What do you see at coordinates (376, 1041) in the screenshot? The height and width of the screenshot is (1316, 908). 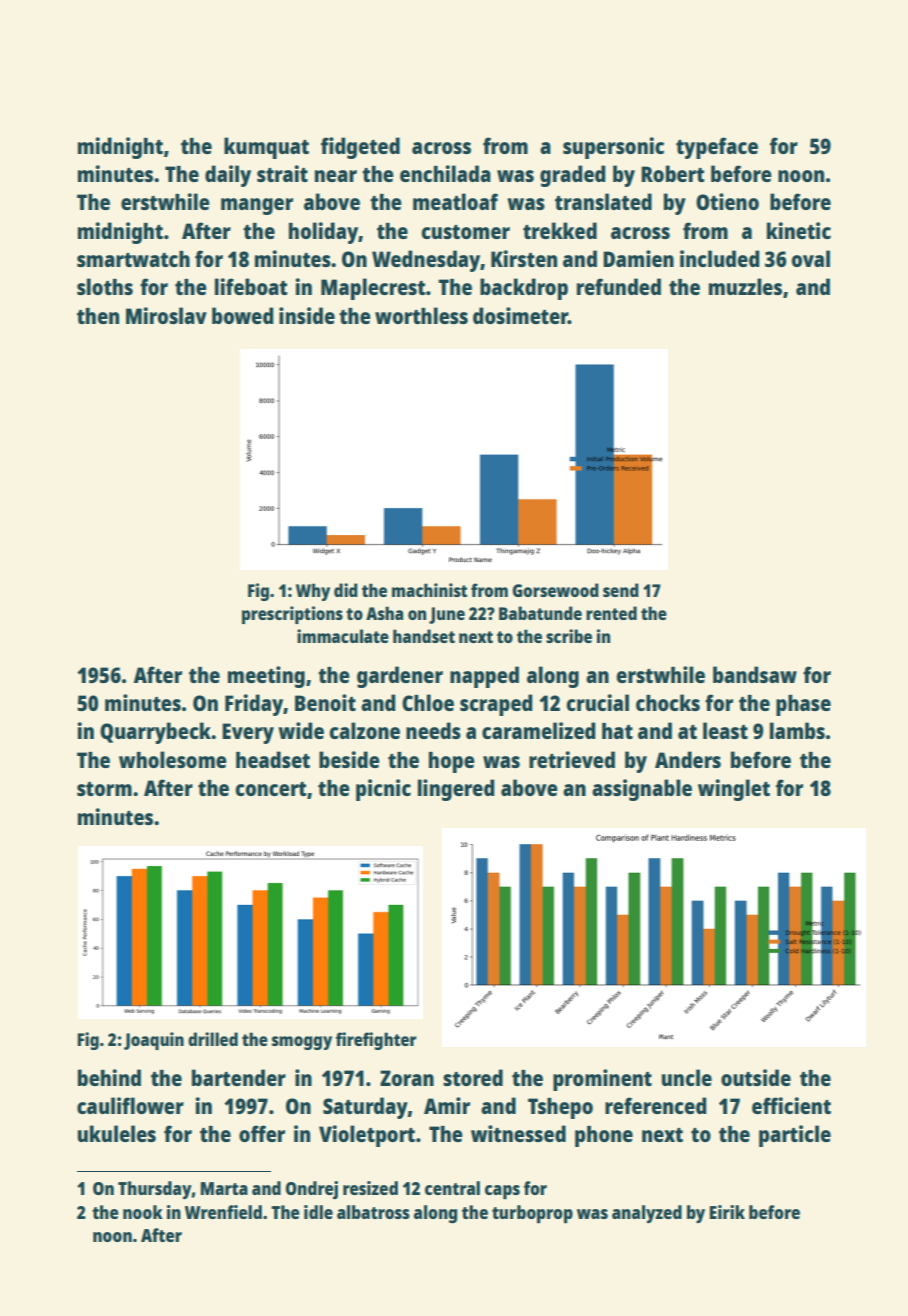 I see `firefighter` at bounding box center [376, 1041].
